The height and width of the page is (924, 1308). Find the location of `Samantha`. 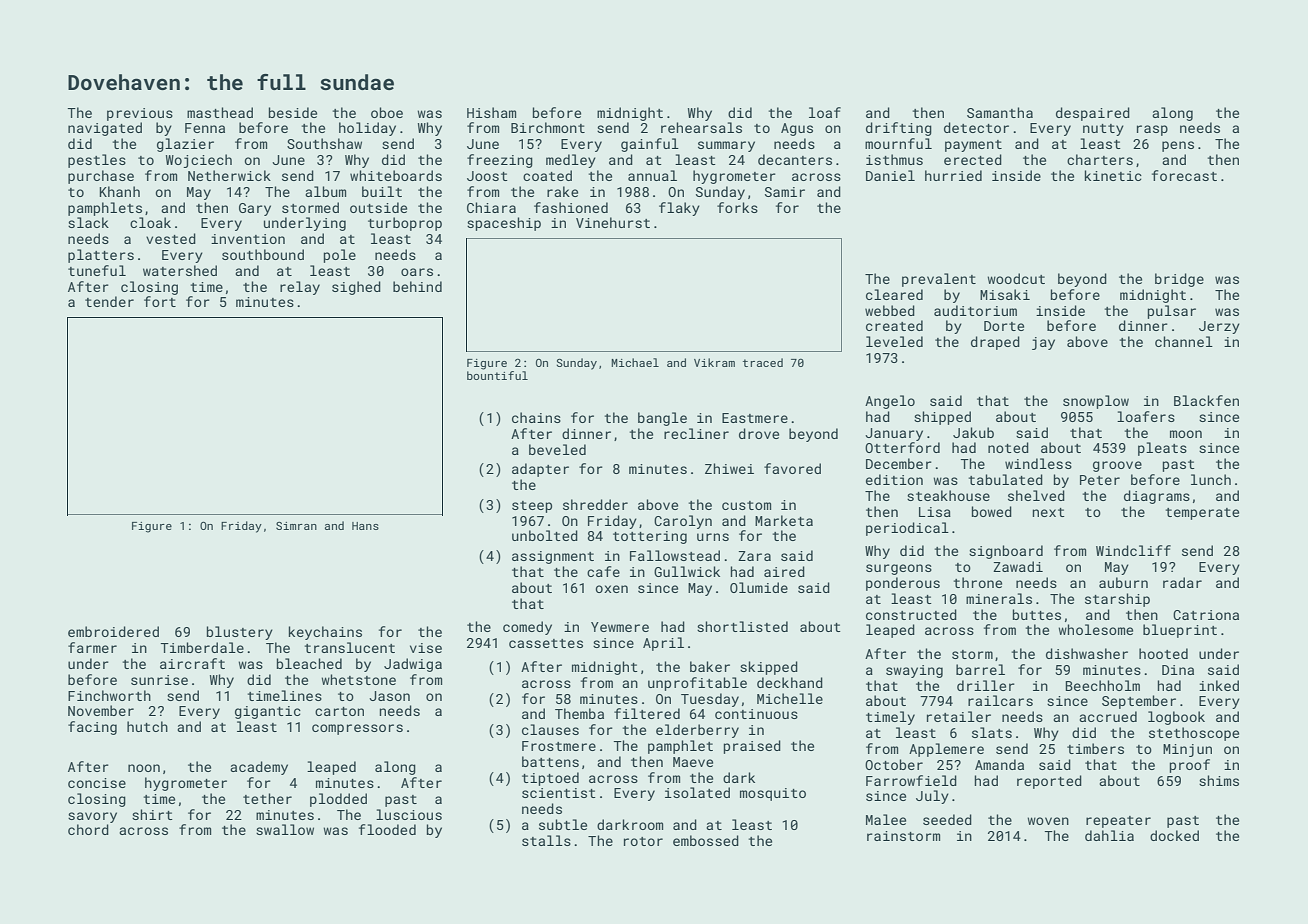

Samantha is located at coordinates (1000, 112).
